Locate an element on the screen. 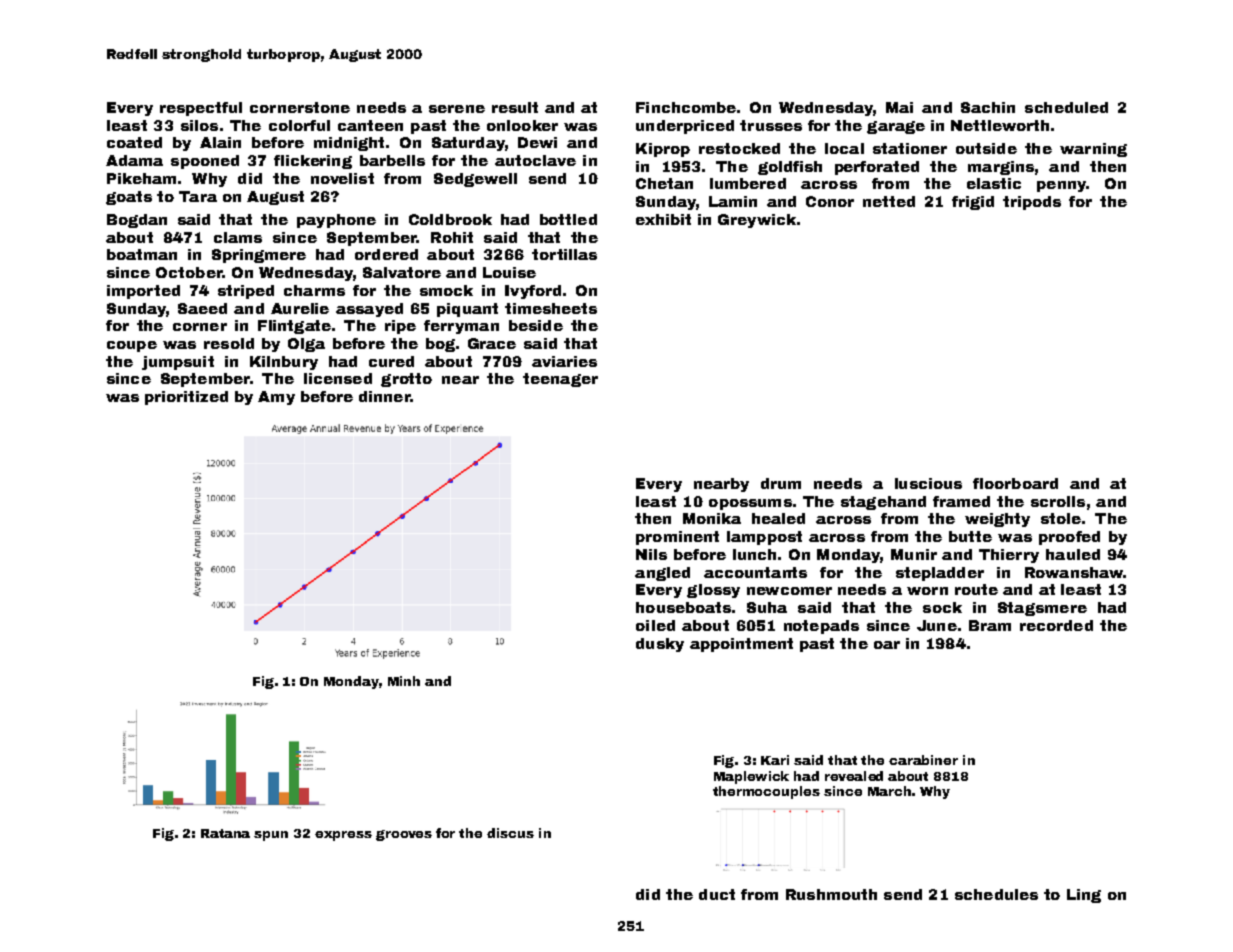  Monika is located at coordinates (712, 518).
